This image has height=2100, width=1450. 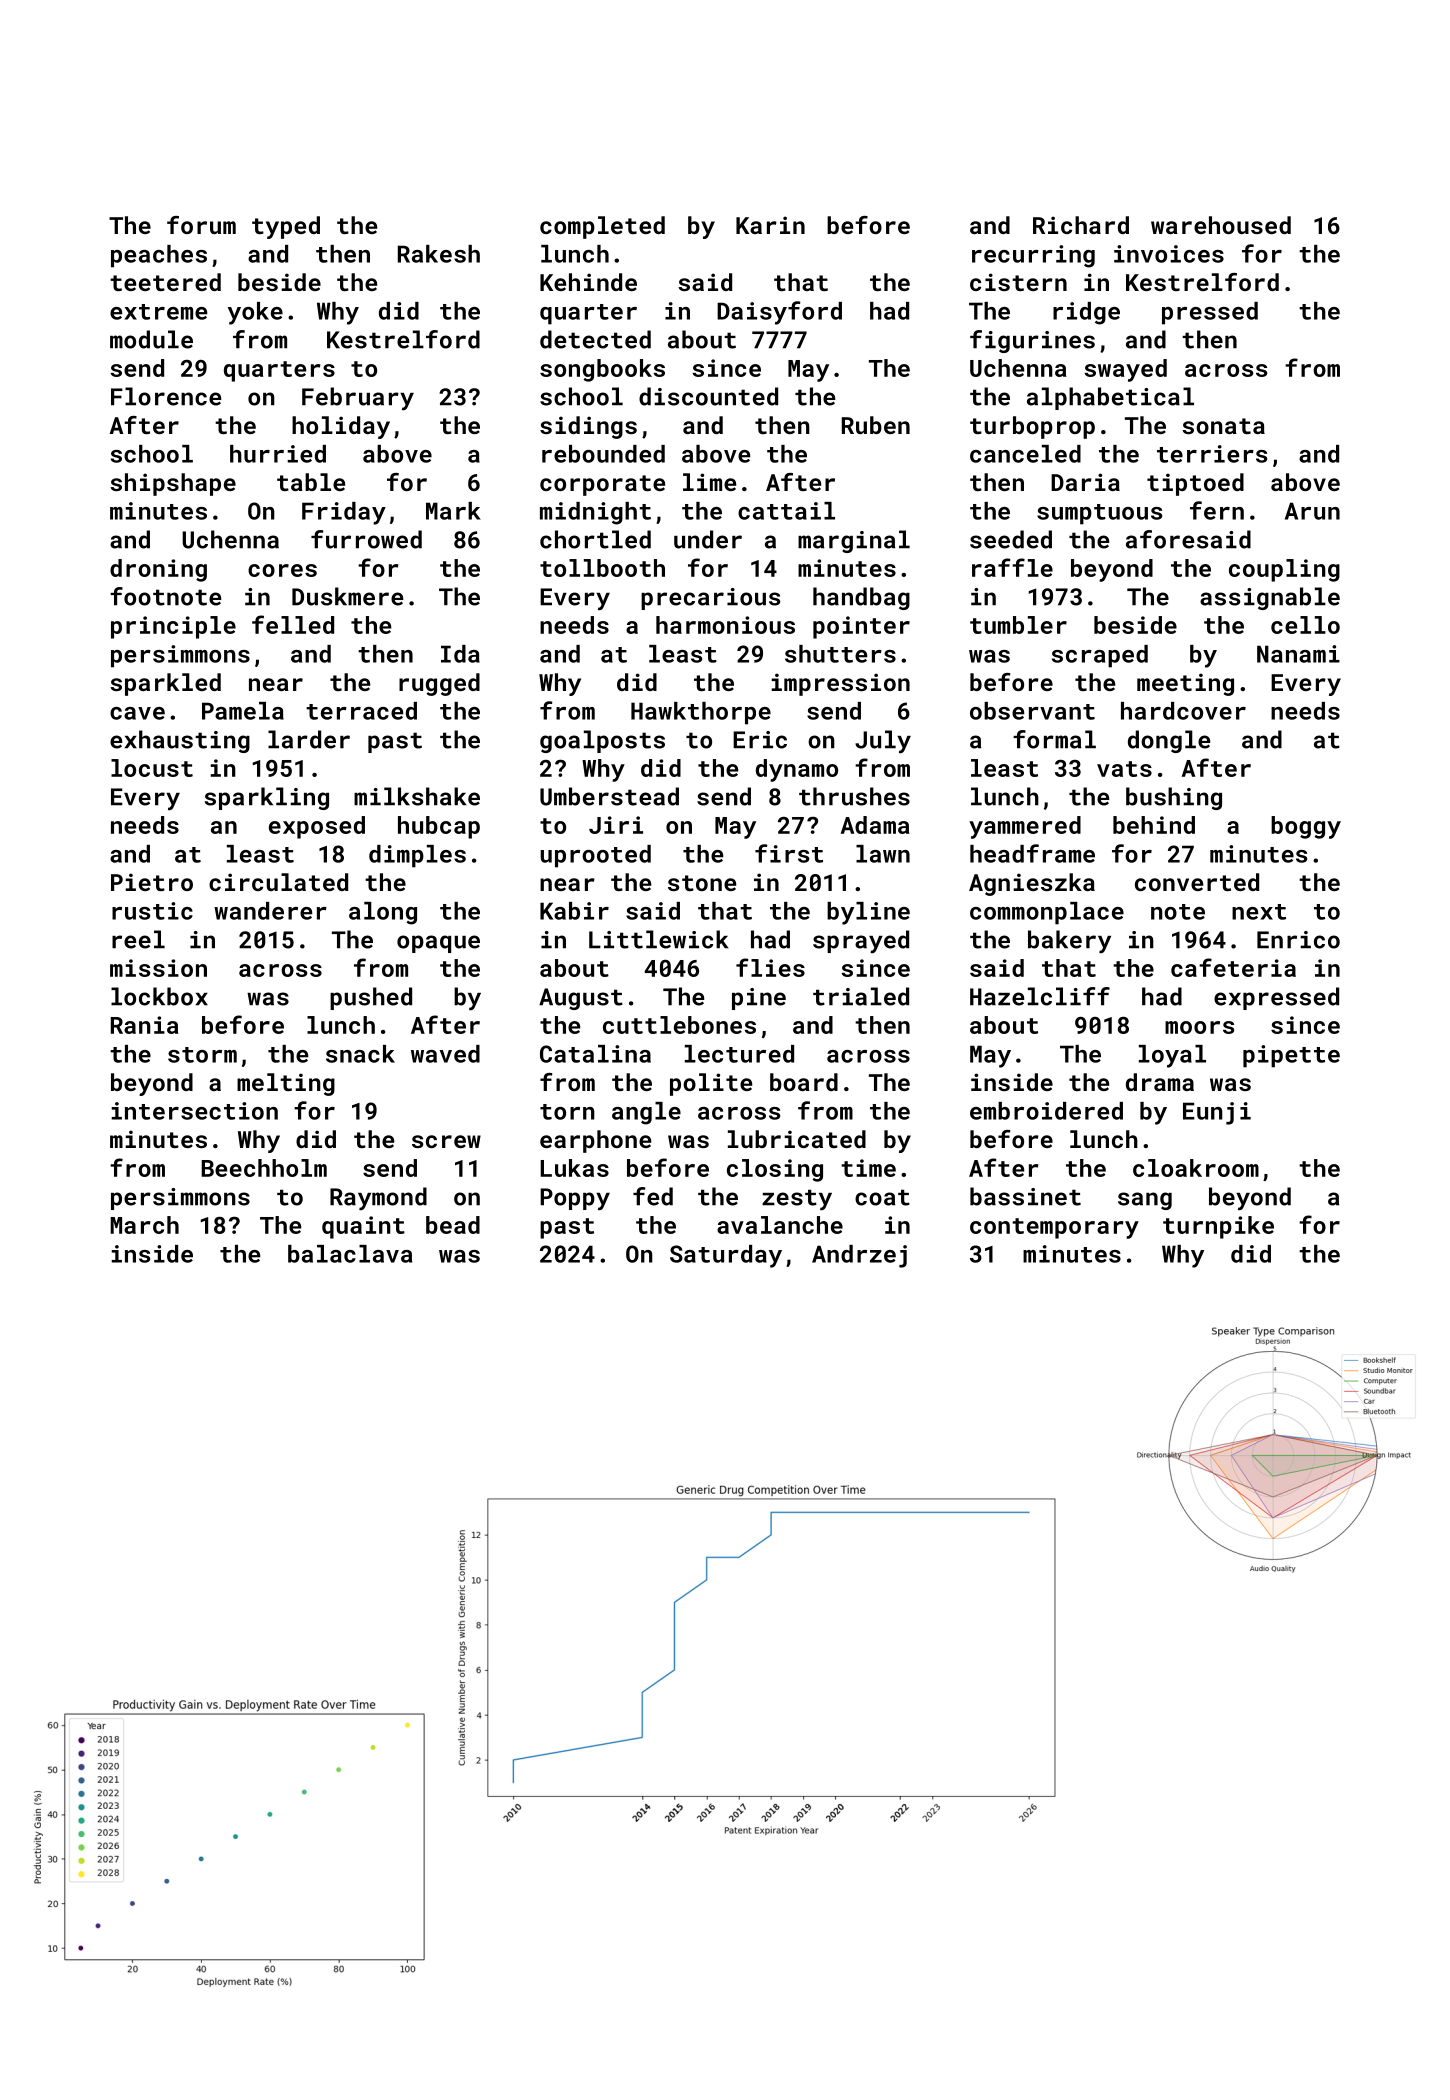 What do you see at coordinates (1018, 625) in the image?
I see `tumbler` at bounding box center [1018, 625].
